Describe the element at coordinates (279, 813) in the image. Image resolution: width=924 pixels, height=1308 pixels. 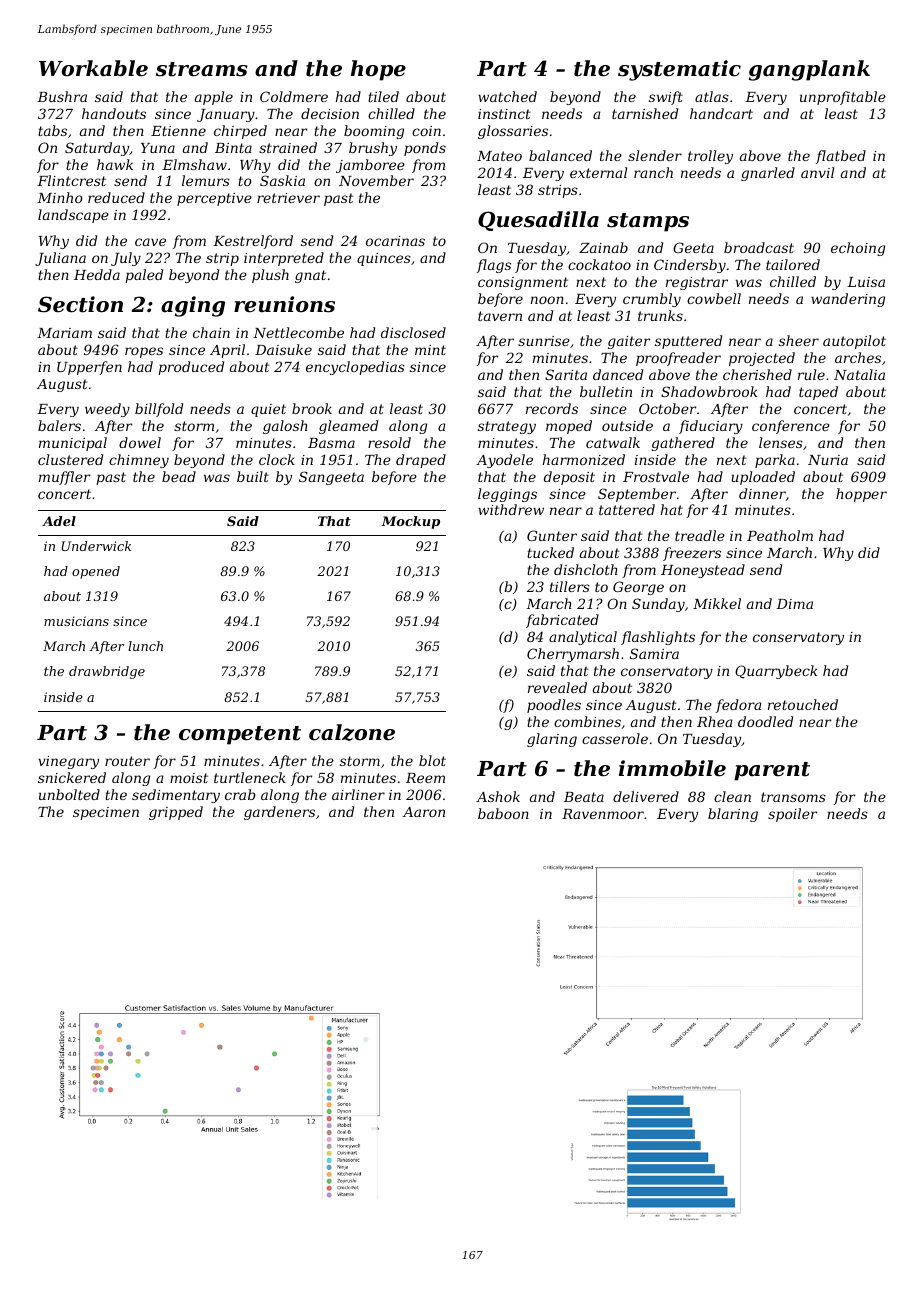
I see `gardeners` at that location.
